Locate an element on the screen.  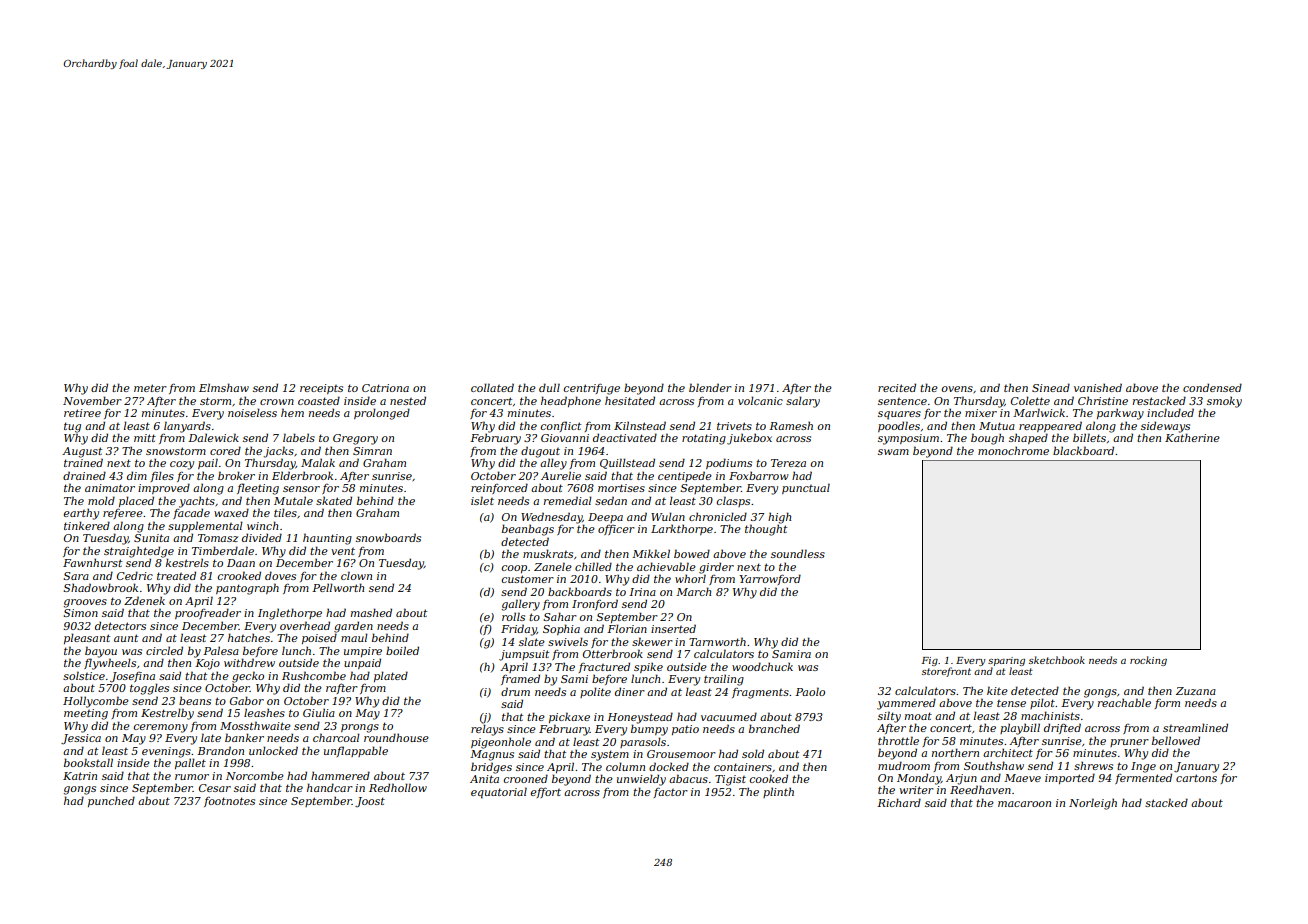
condensed is located at coordinates (1212, 387).
